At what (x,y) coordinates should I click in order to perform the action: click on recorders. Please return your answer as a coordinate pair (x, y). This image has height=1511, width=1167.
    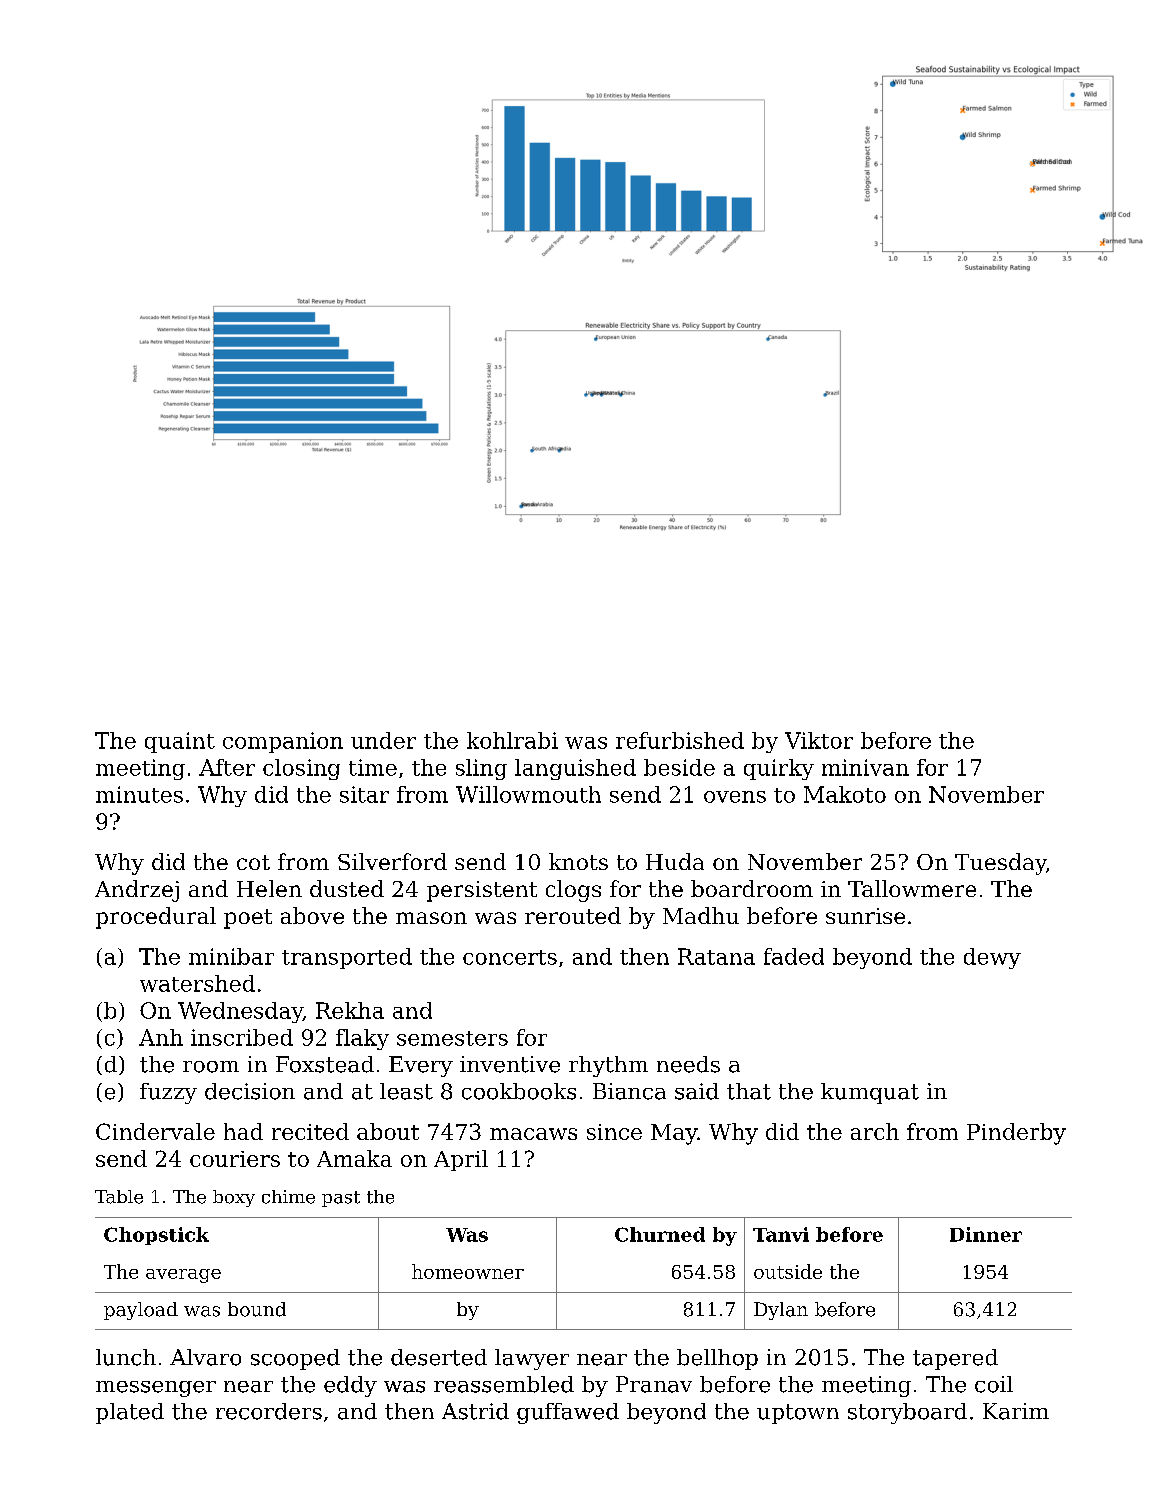
    Looking at the image, I should click on (269, 1411).
